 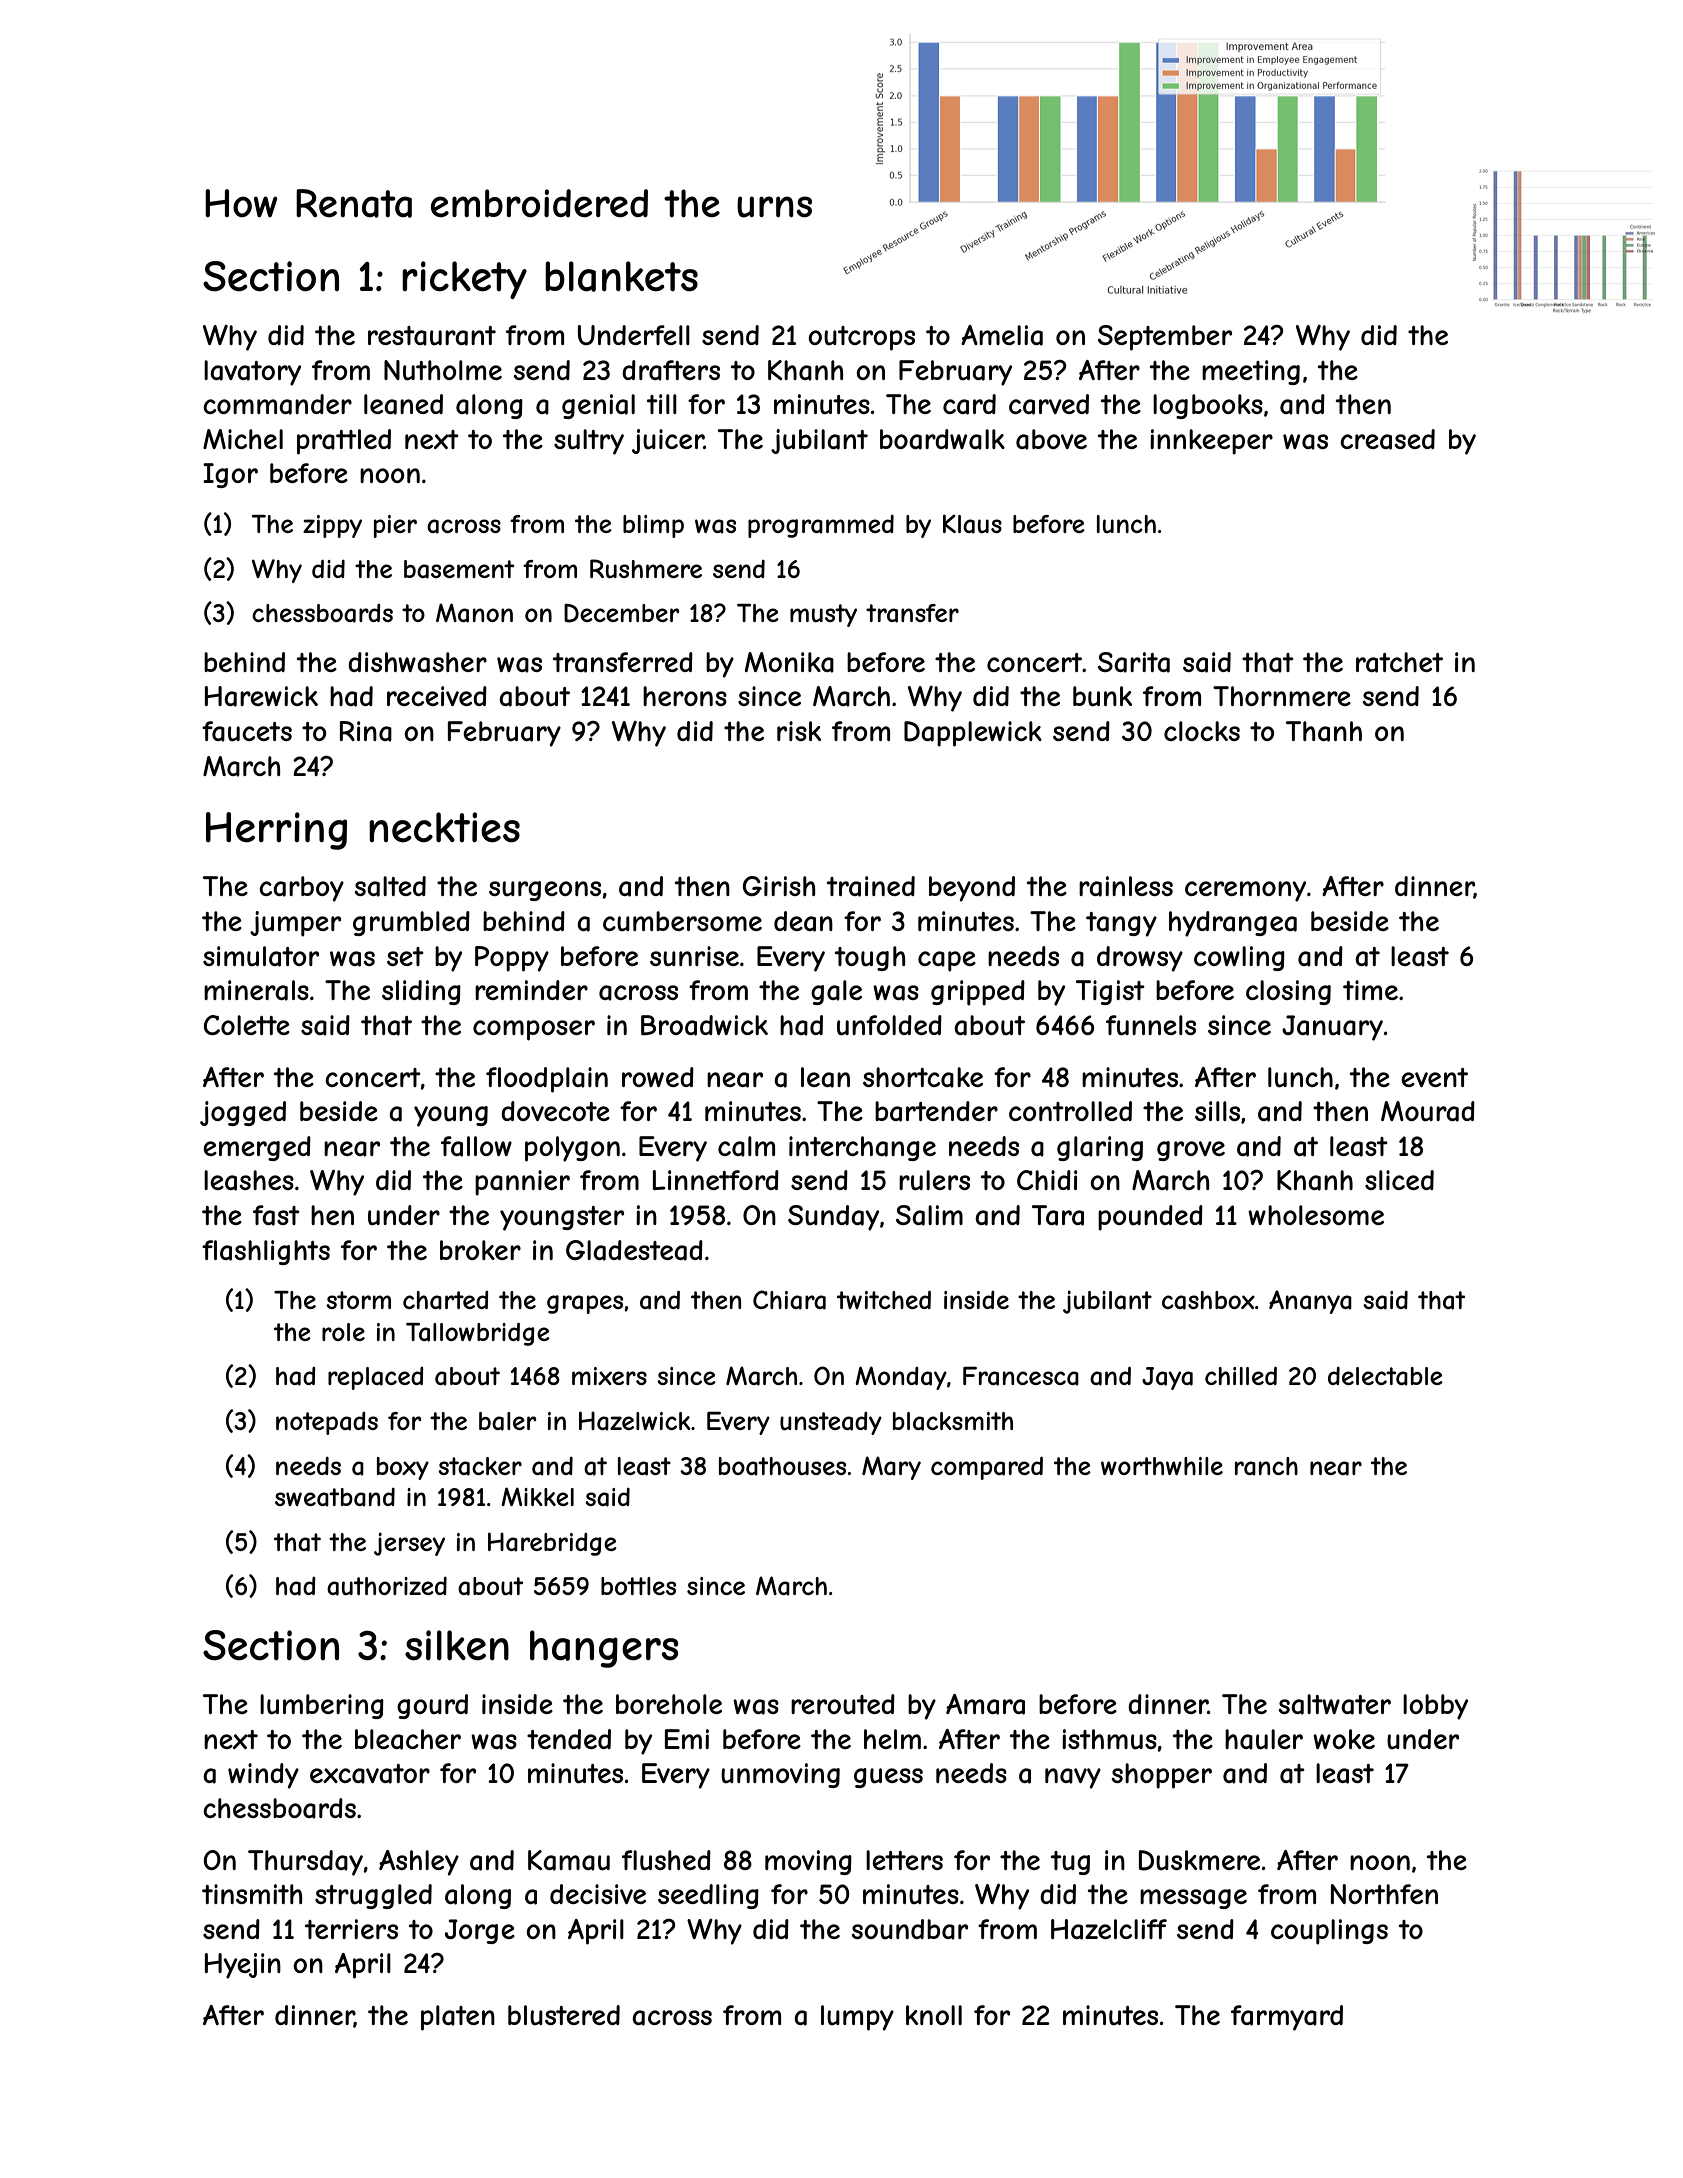 What do you see at coordinates (972, 524) in the screenshot?
I see `Klaus` at bounding box center [972, 524].
